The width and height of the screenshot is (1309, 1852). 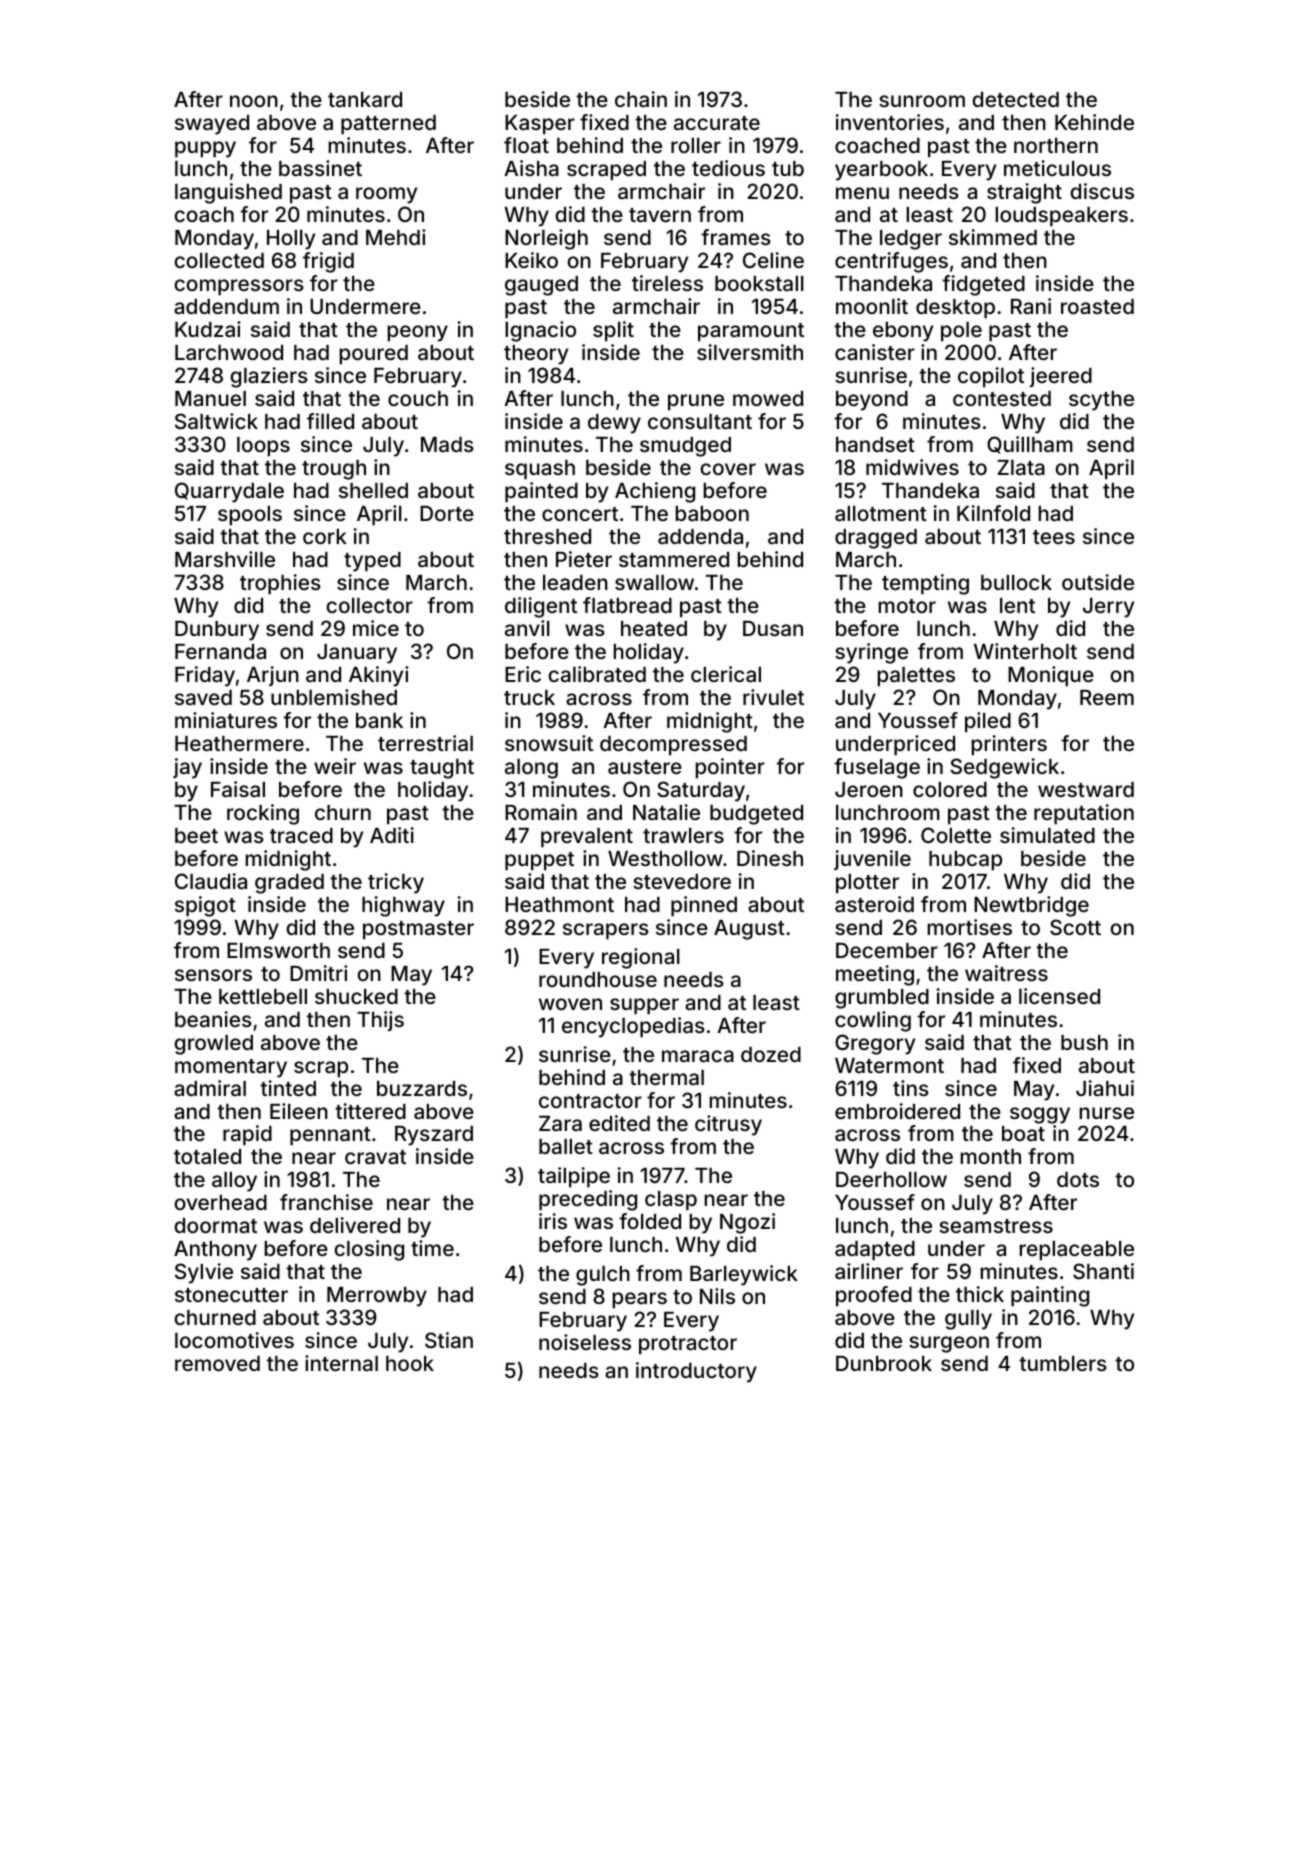 I want to click on licensed, so click(x=1059, y=996).
